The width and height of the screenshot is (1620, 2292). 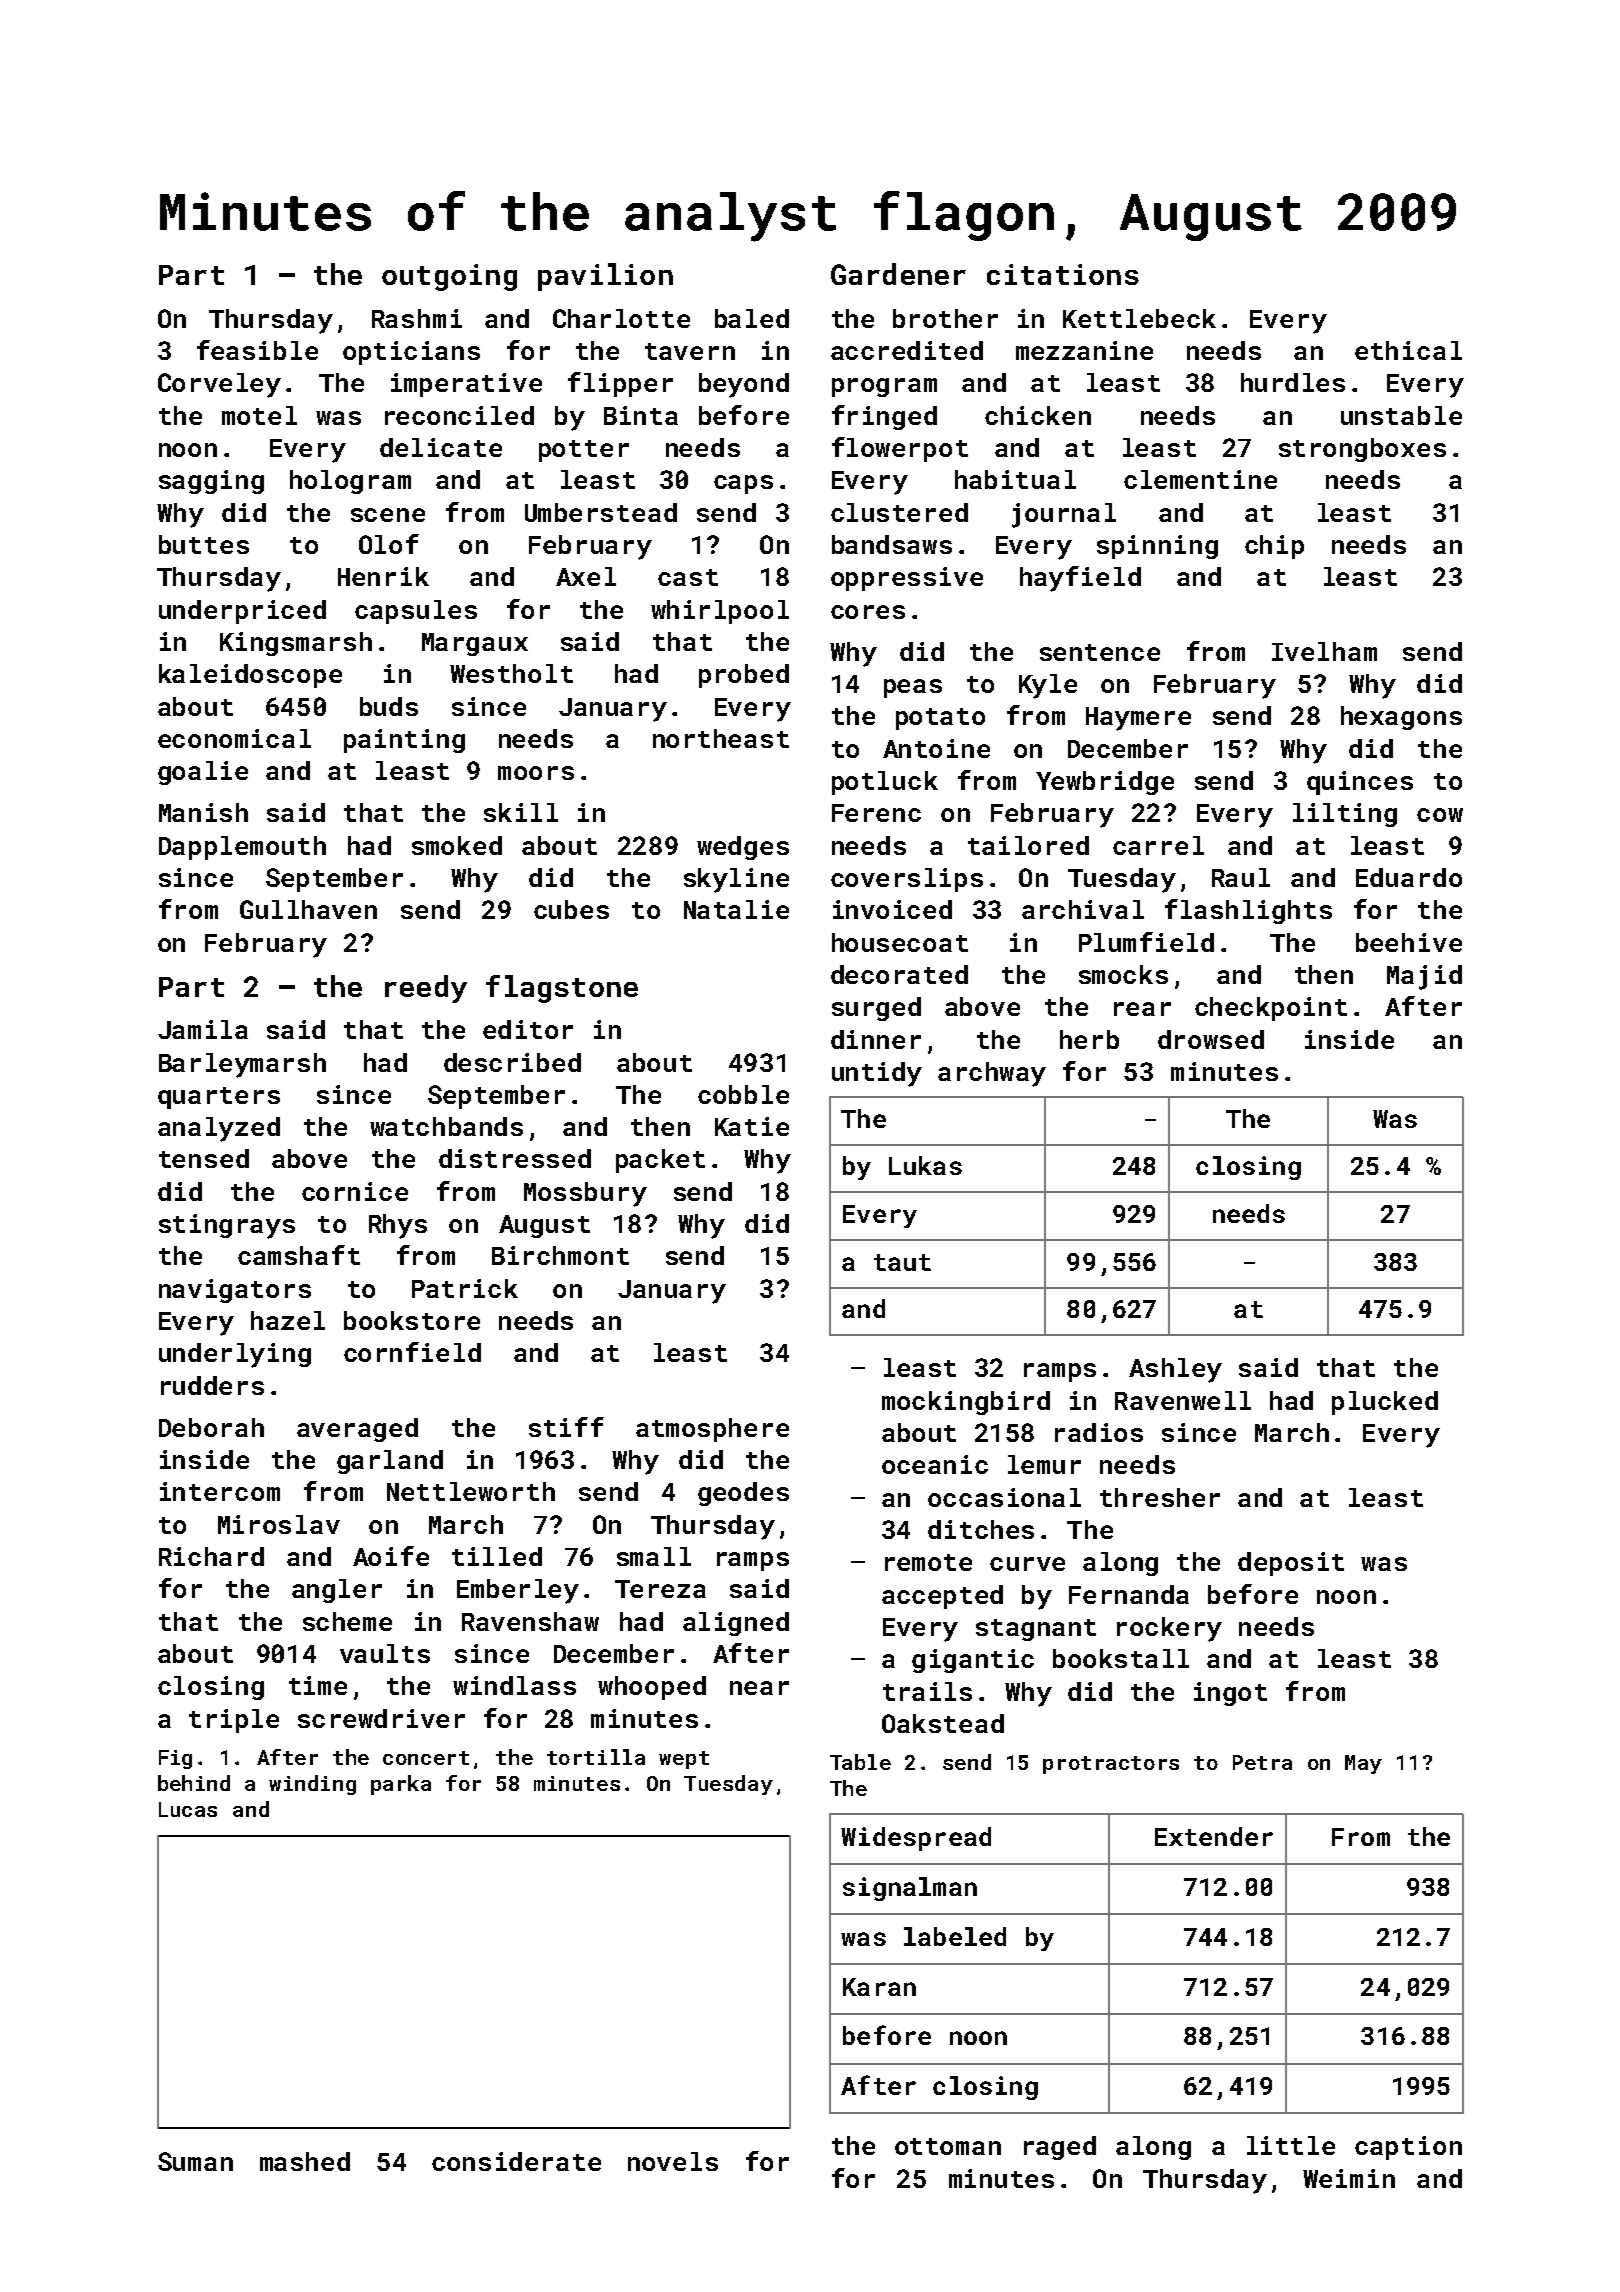 I want to click on drowsed, so click(x=1211, y=1039).
